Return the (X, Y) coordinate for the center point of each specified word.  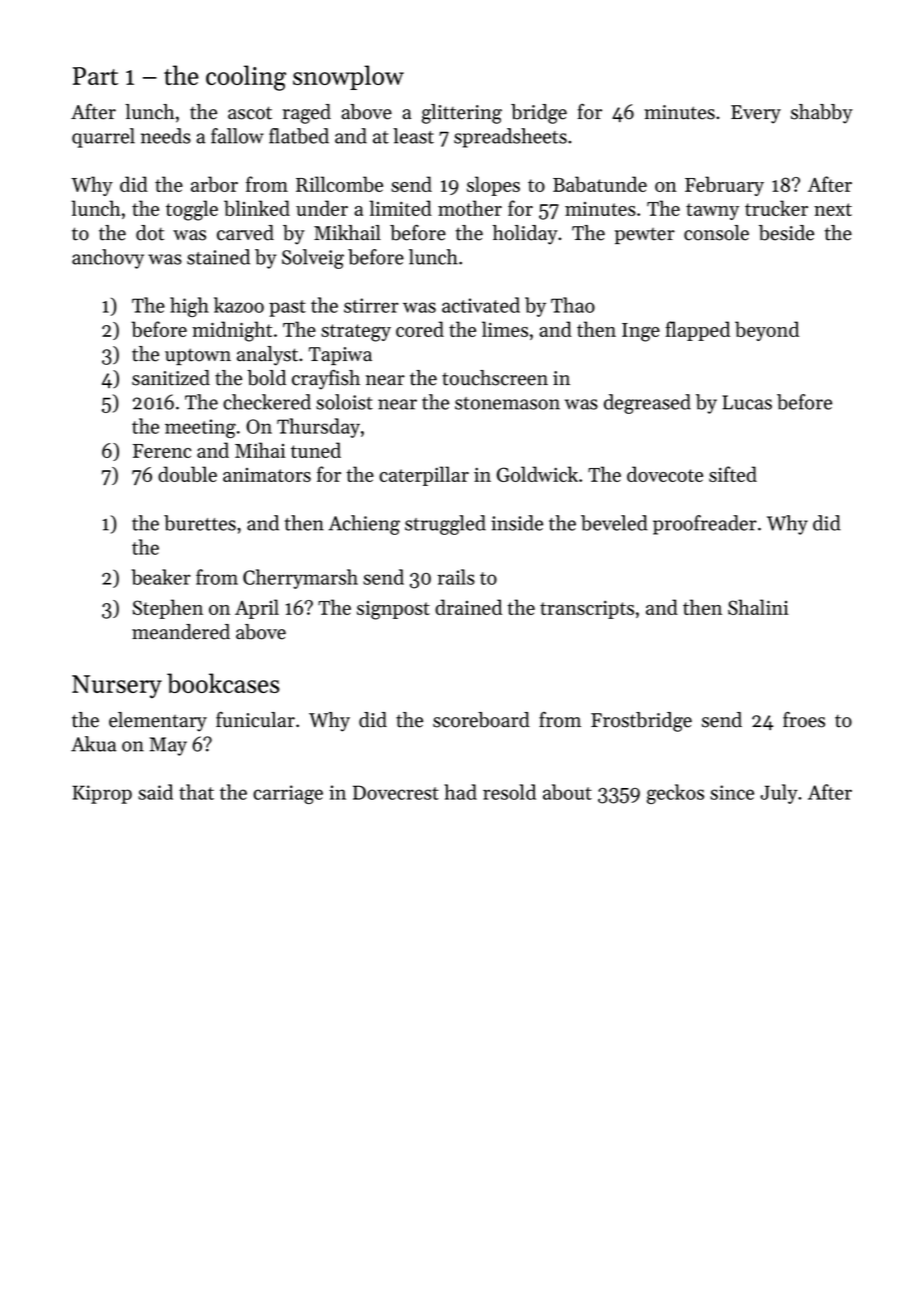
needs (166, 136)
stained (218, 257)
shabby (822, 114)
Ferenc (162, 451)
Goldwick (537, 474)
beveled (614, 523)
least (413, 136)
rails (456, 577)
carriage (288, 794)
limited (400, 208)
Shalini (758, 607)
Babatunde (600, 184)
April (257, 609)
